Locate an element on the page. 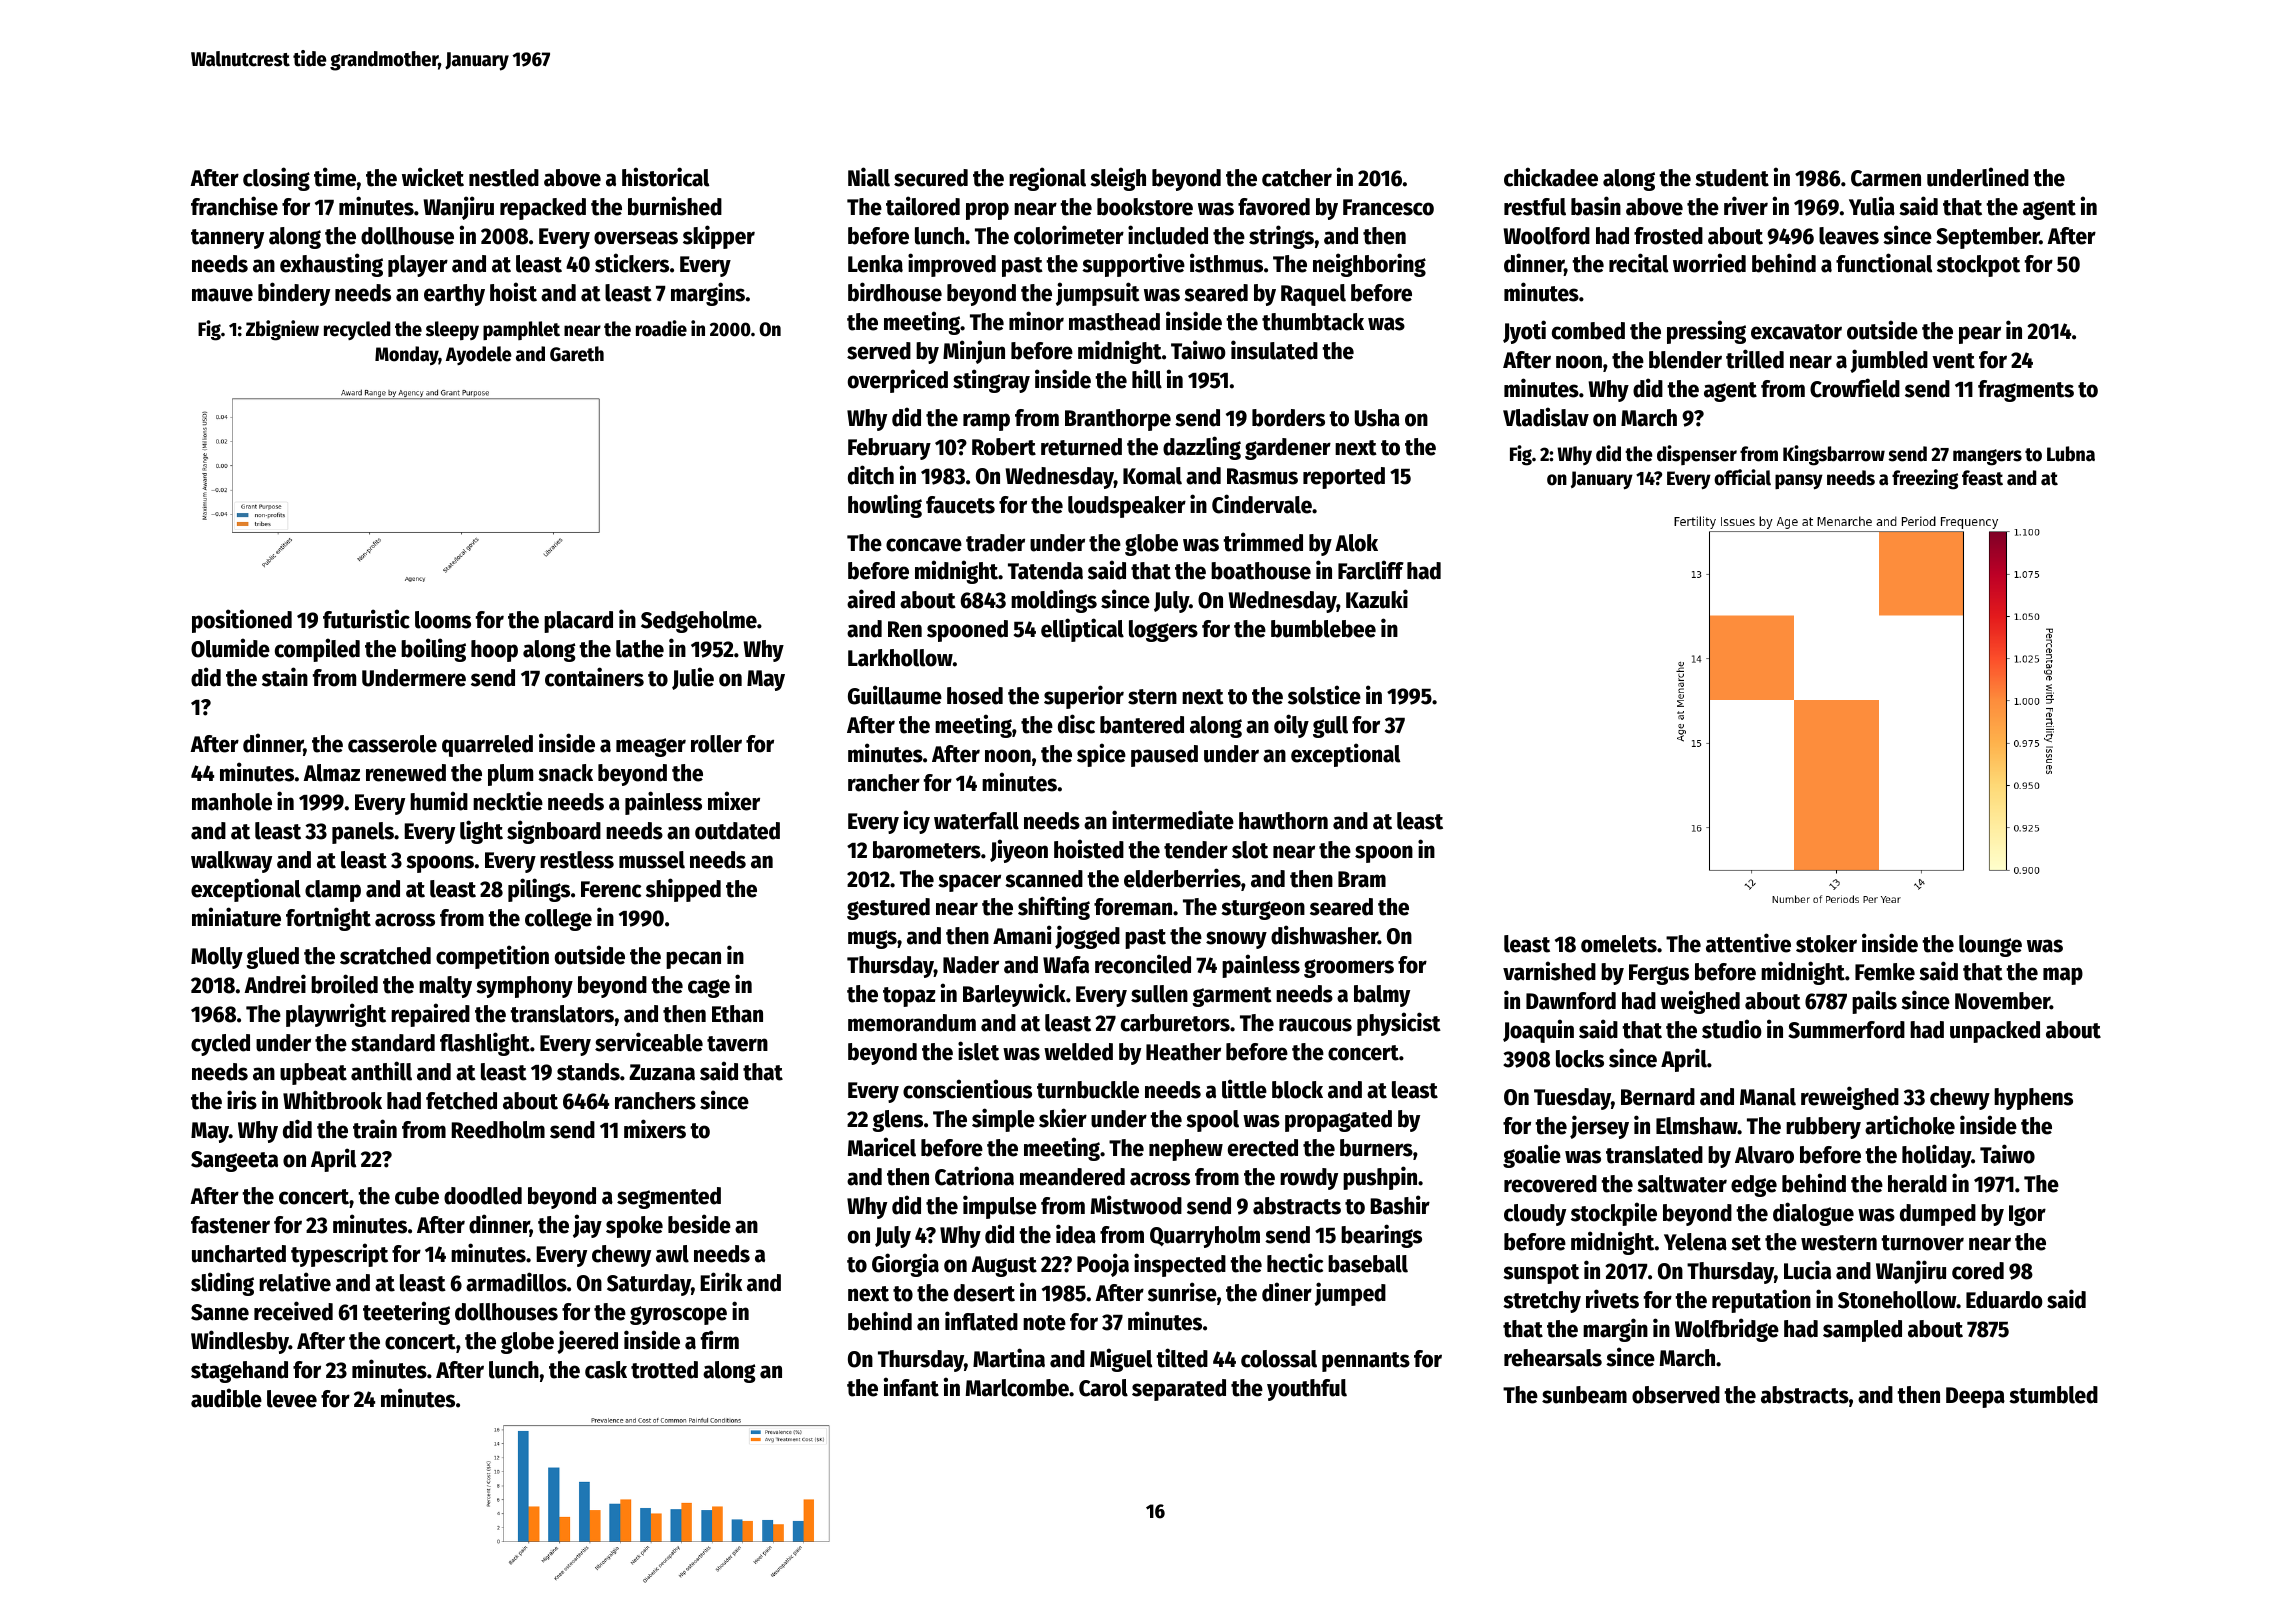 Image resolution: width=2292 pixels, height=1620 pixels. historical is located at coordinates (665, 177).
